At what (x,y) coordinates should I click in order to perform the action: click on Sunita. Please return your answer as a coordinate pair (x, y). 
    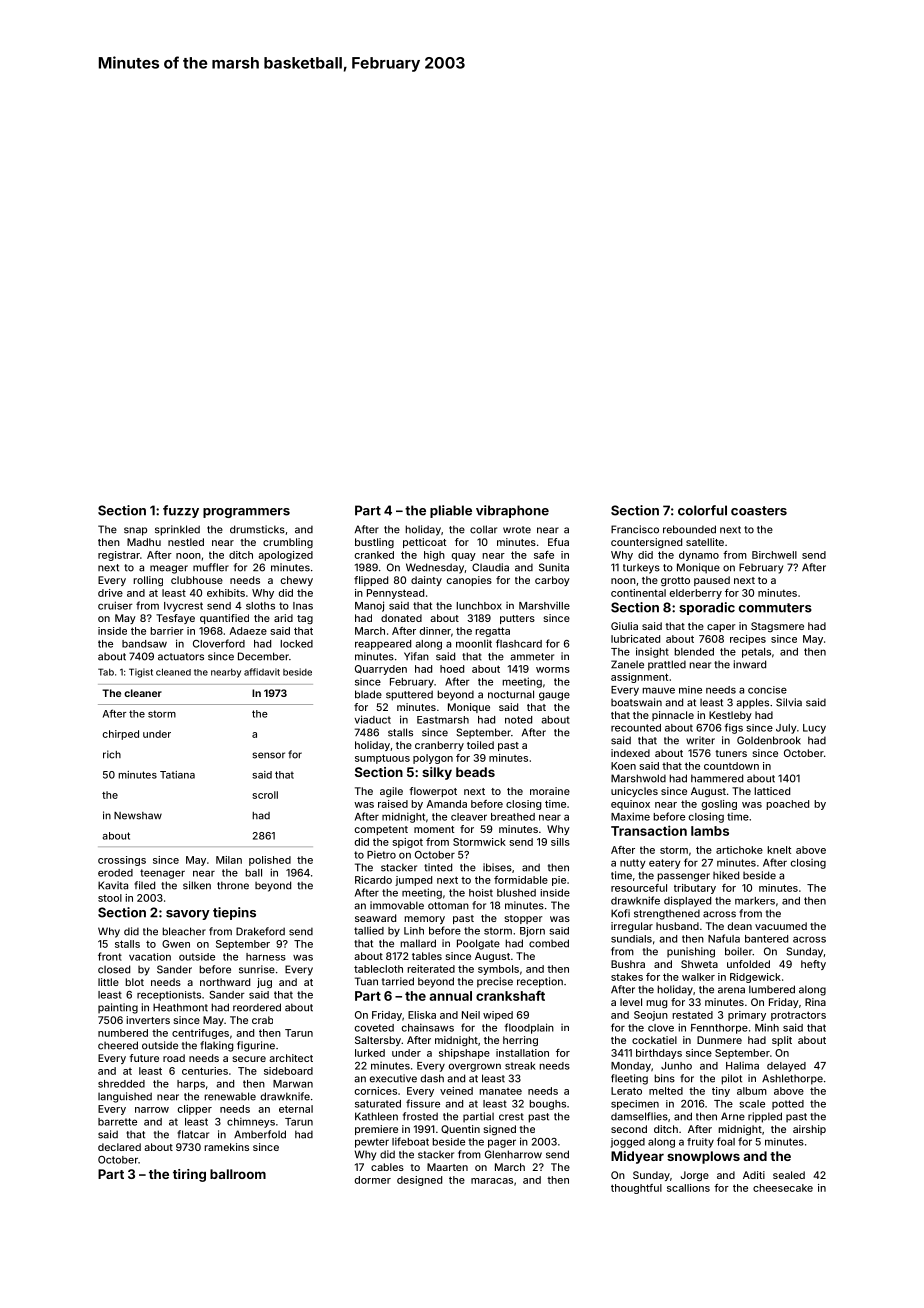
    Looking at the image, I should click on (554, 567).
